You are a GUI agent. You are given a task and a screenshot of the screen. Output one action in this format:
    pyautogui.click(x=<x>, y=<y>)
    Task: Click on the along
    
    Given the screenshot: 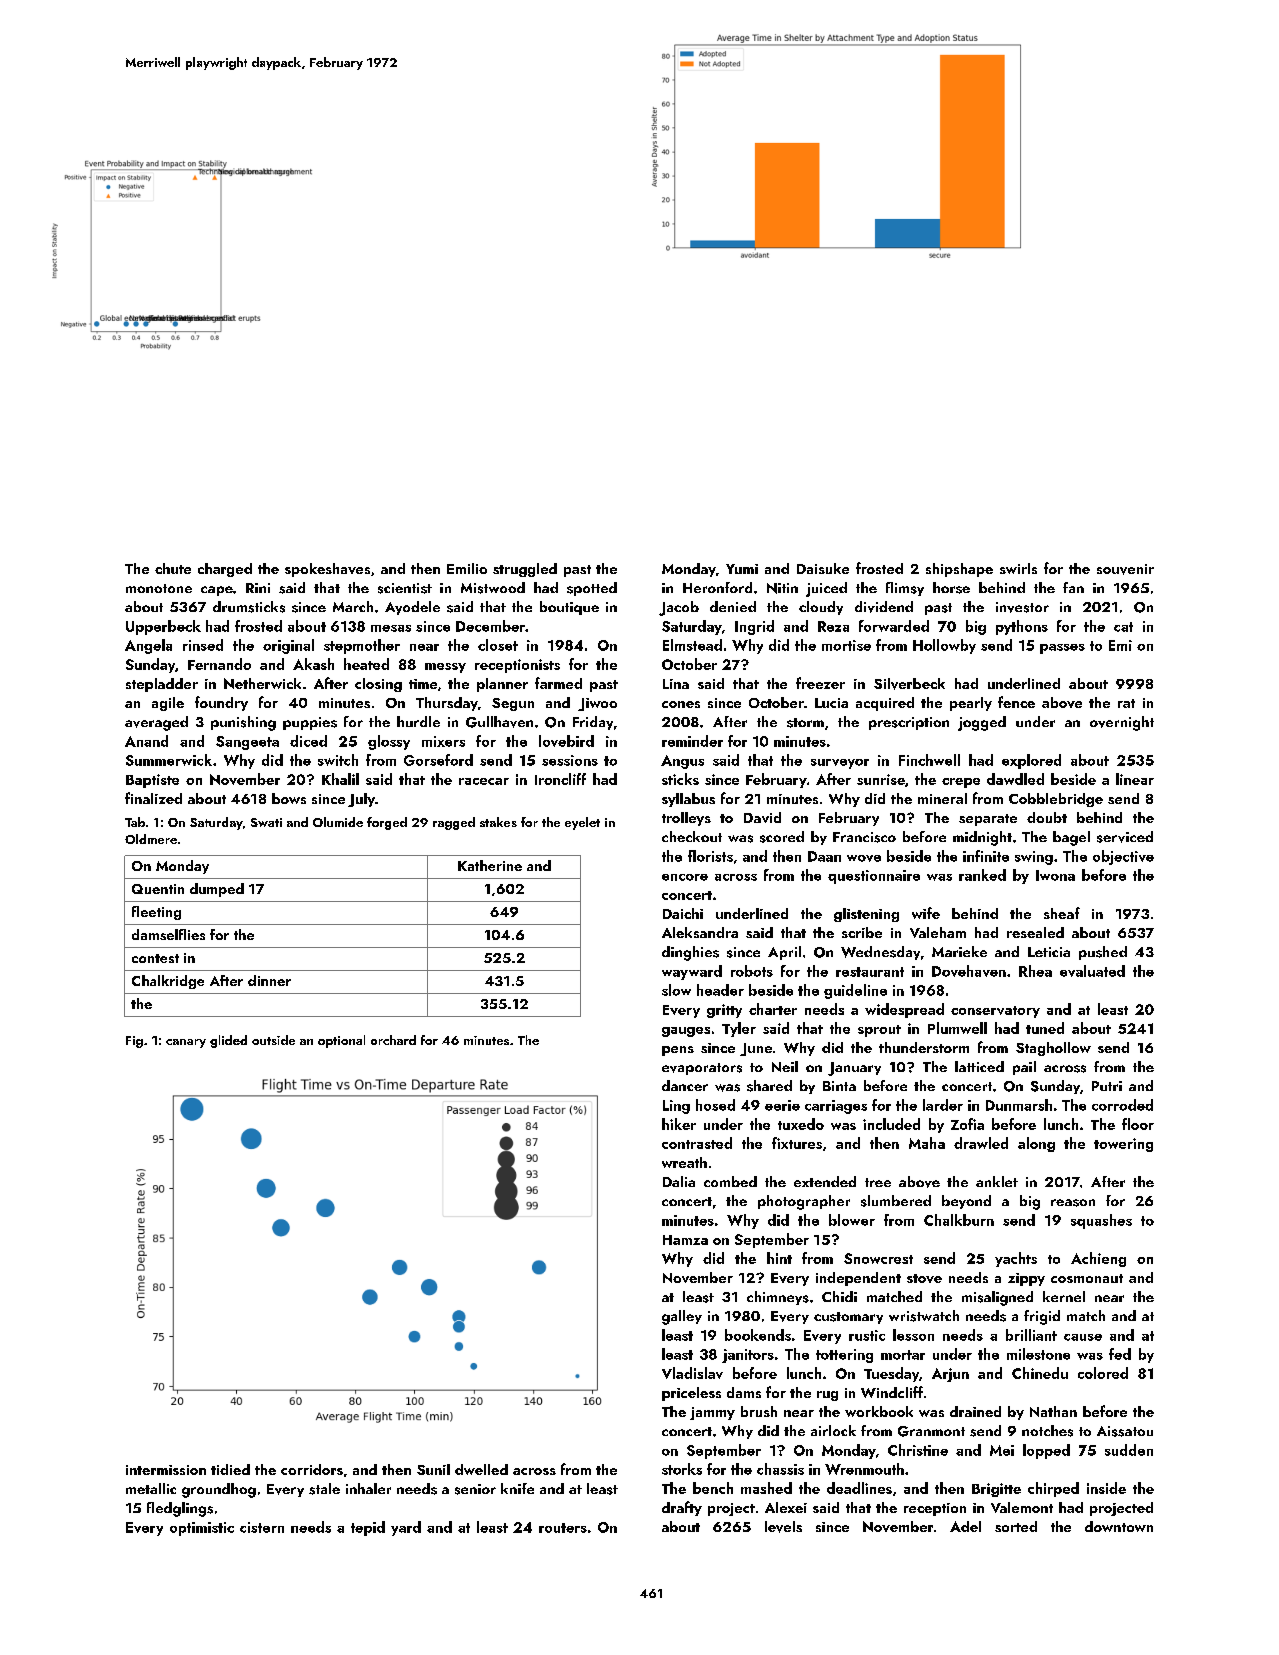 What is the action you would take?
    pyautogui.click(x=1036, y=1144)
